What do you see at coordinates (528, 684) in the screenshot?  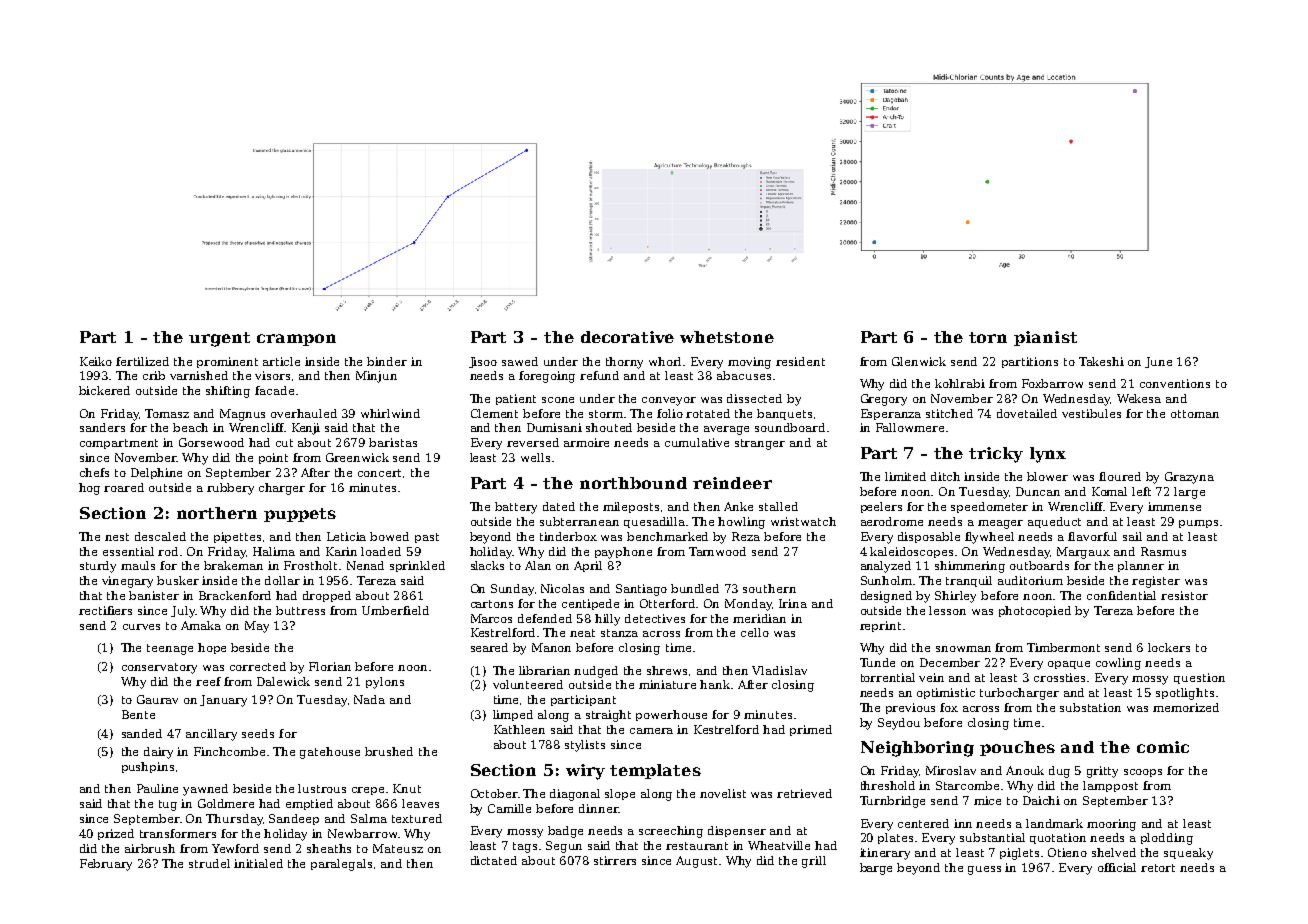 I see `volunteered` at bounding box center [528, 684].
